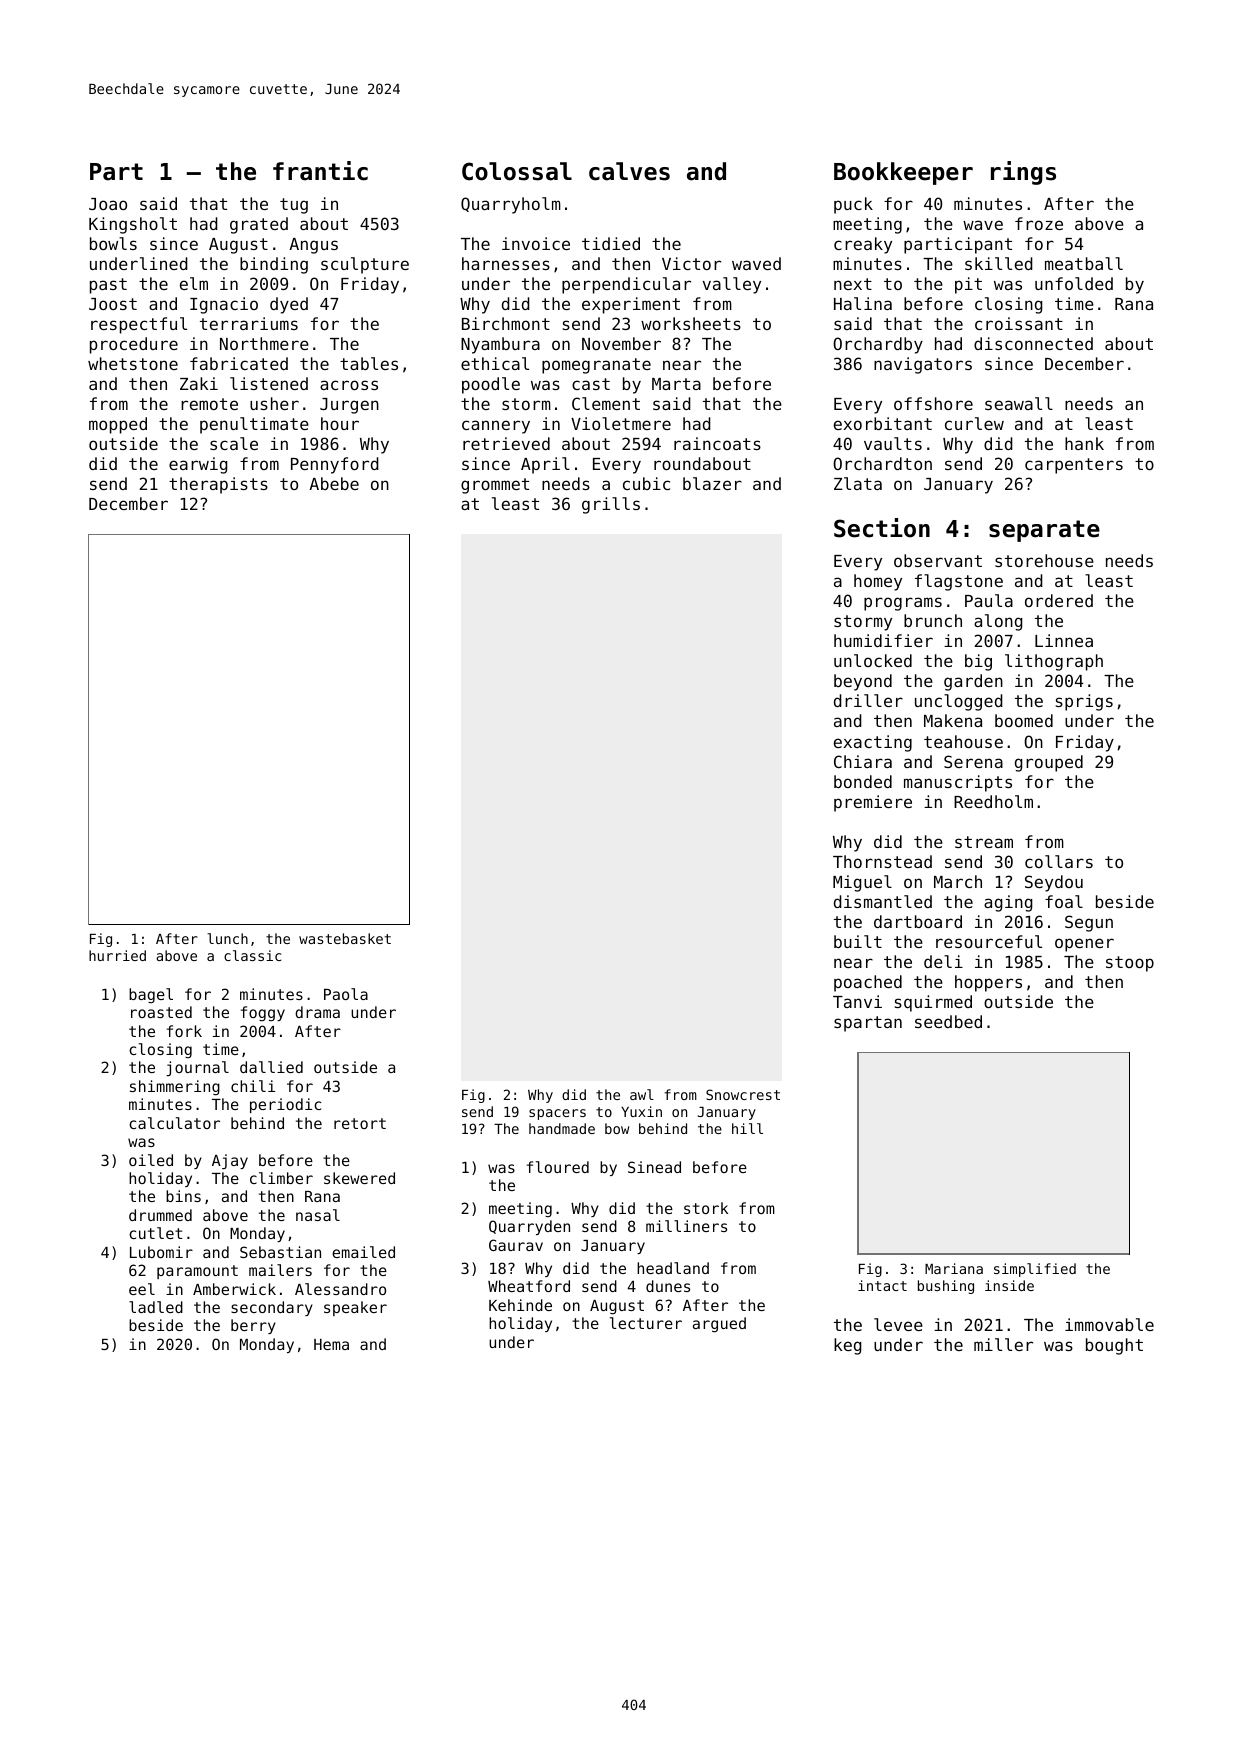  Describe the element at coordinates (712, 483) in the screenshot. I see `blazer` at that location.
